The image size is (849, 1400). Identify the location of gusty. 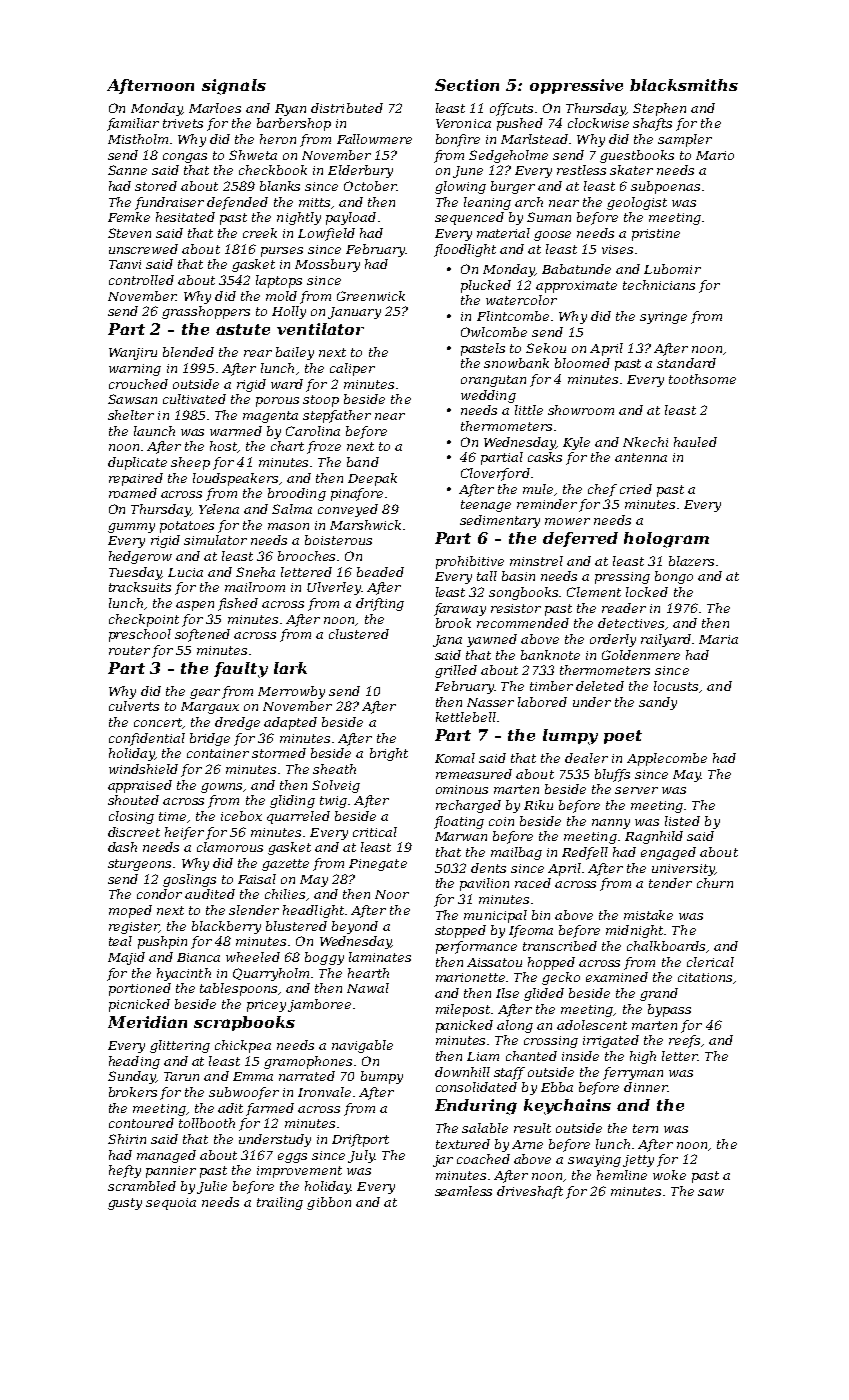
(125, 1204).
